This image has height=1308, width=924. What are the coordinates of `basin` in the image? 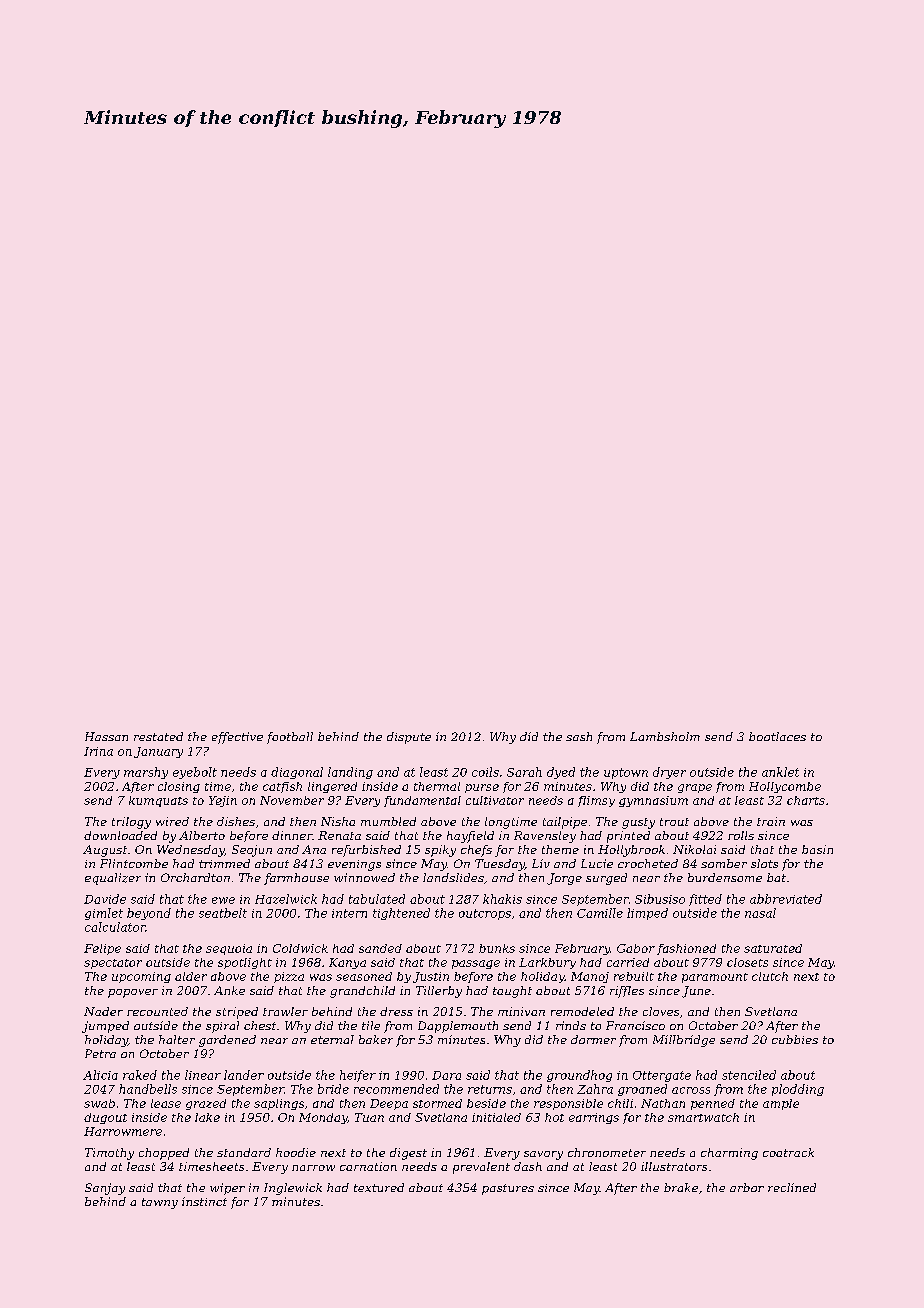 It's located at (817, 849).
